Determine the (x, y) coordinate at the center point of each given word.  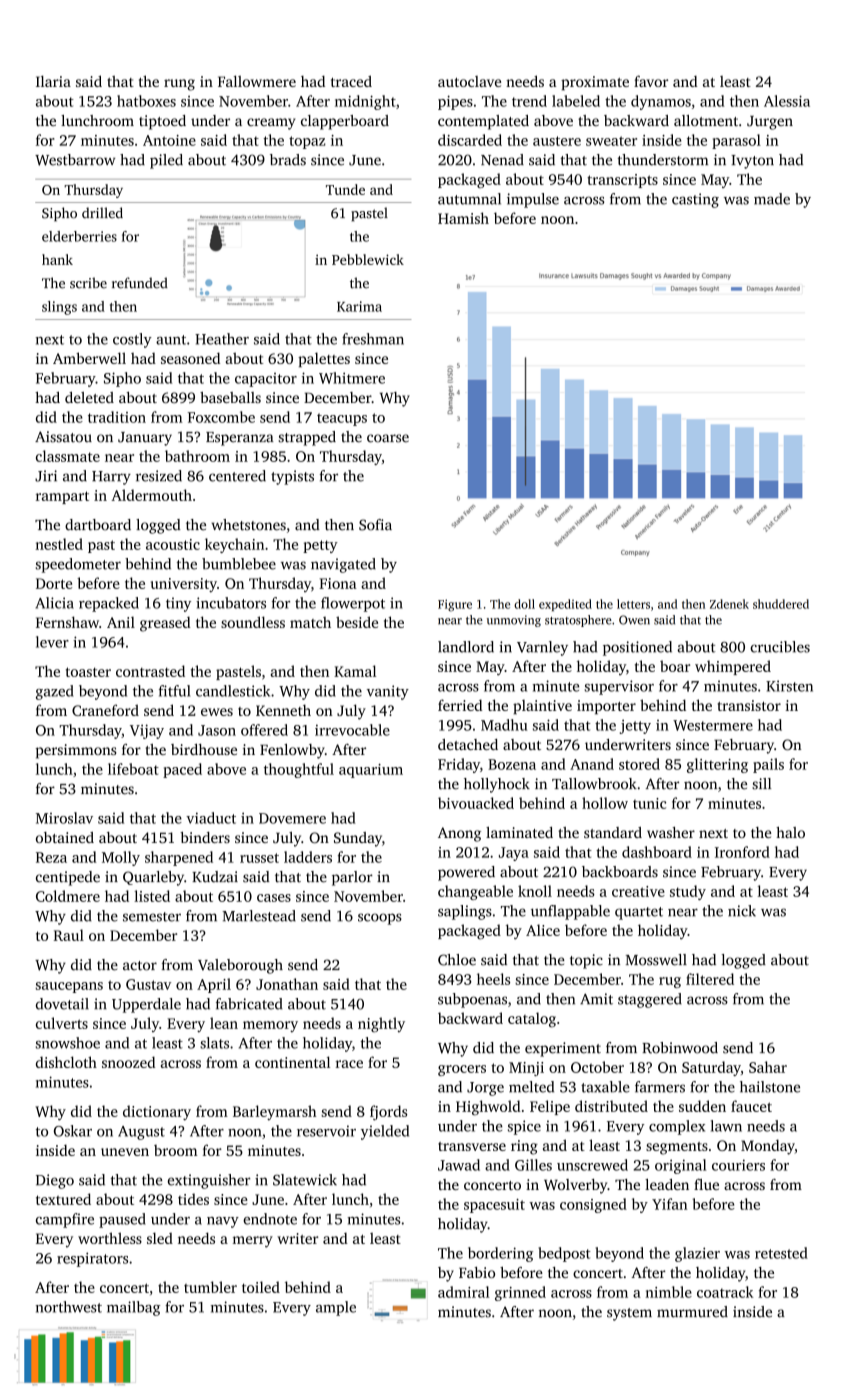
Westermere (713, 725)
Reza (51, 857)
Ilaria (53, 81)
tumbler (210, 1287)
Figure (455, 605)
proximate (595, 83)
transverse (472, 1146)
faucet (751, 1106)
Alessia (787, 101)
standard (613, 832)
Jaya (514, 854)
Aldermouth (151, 495)
